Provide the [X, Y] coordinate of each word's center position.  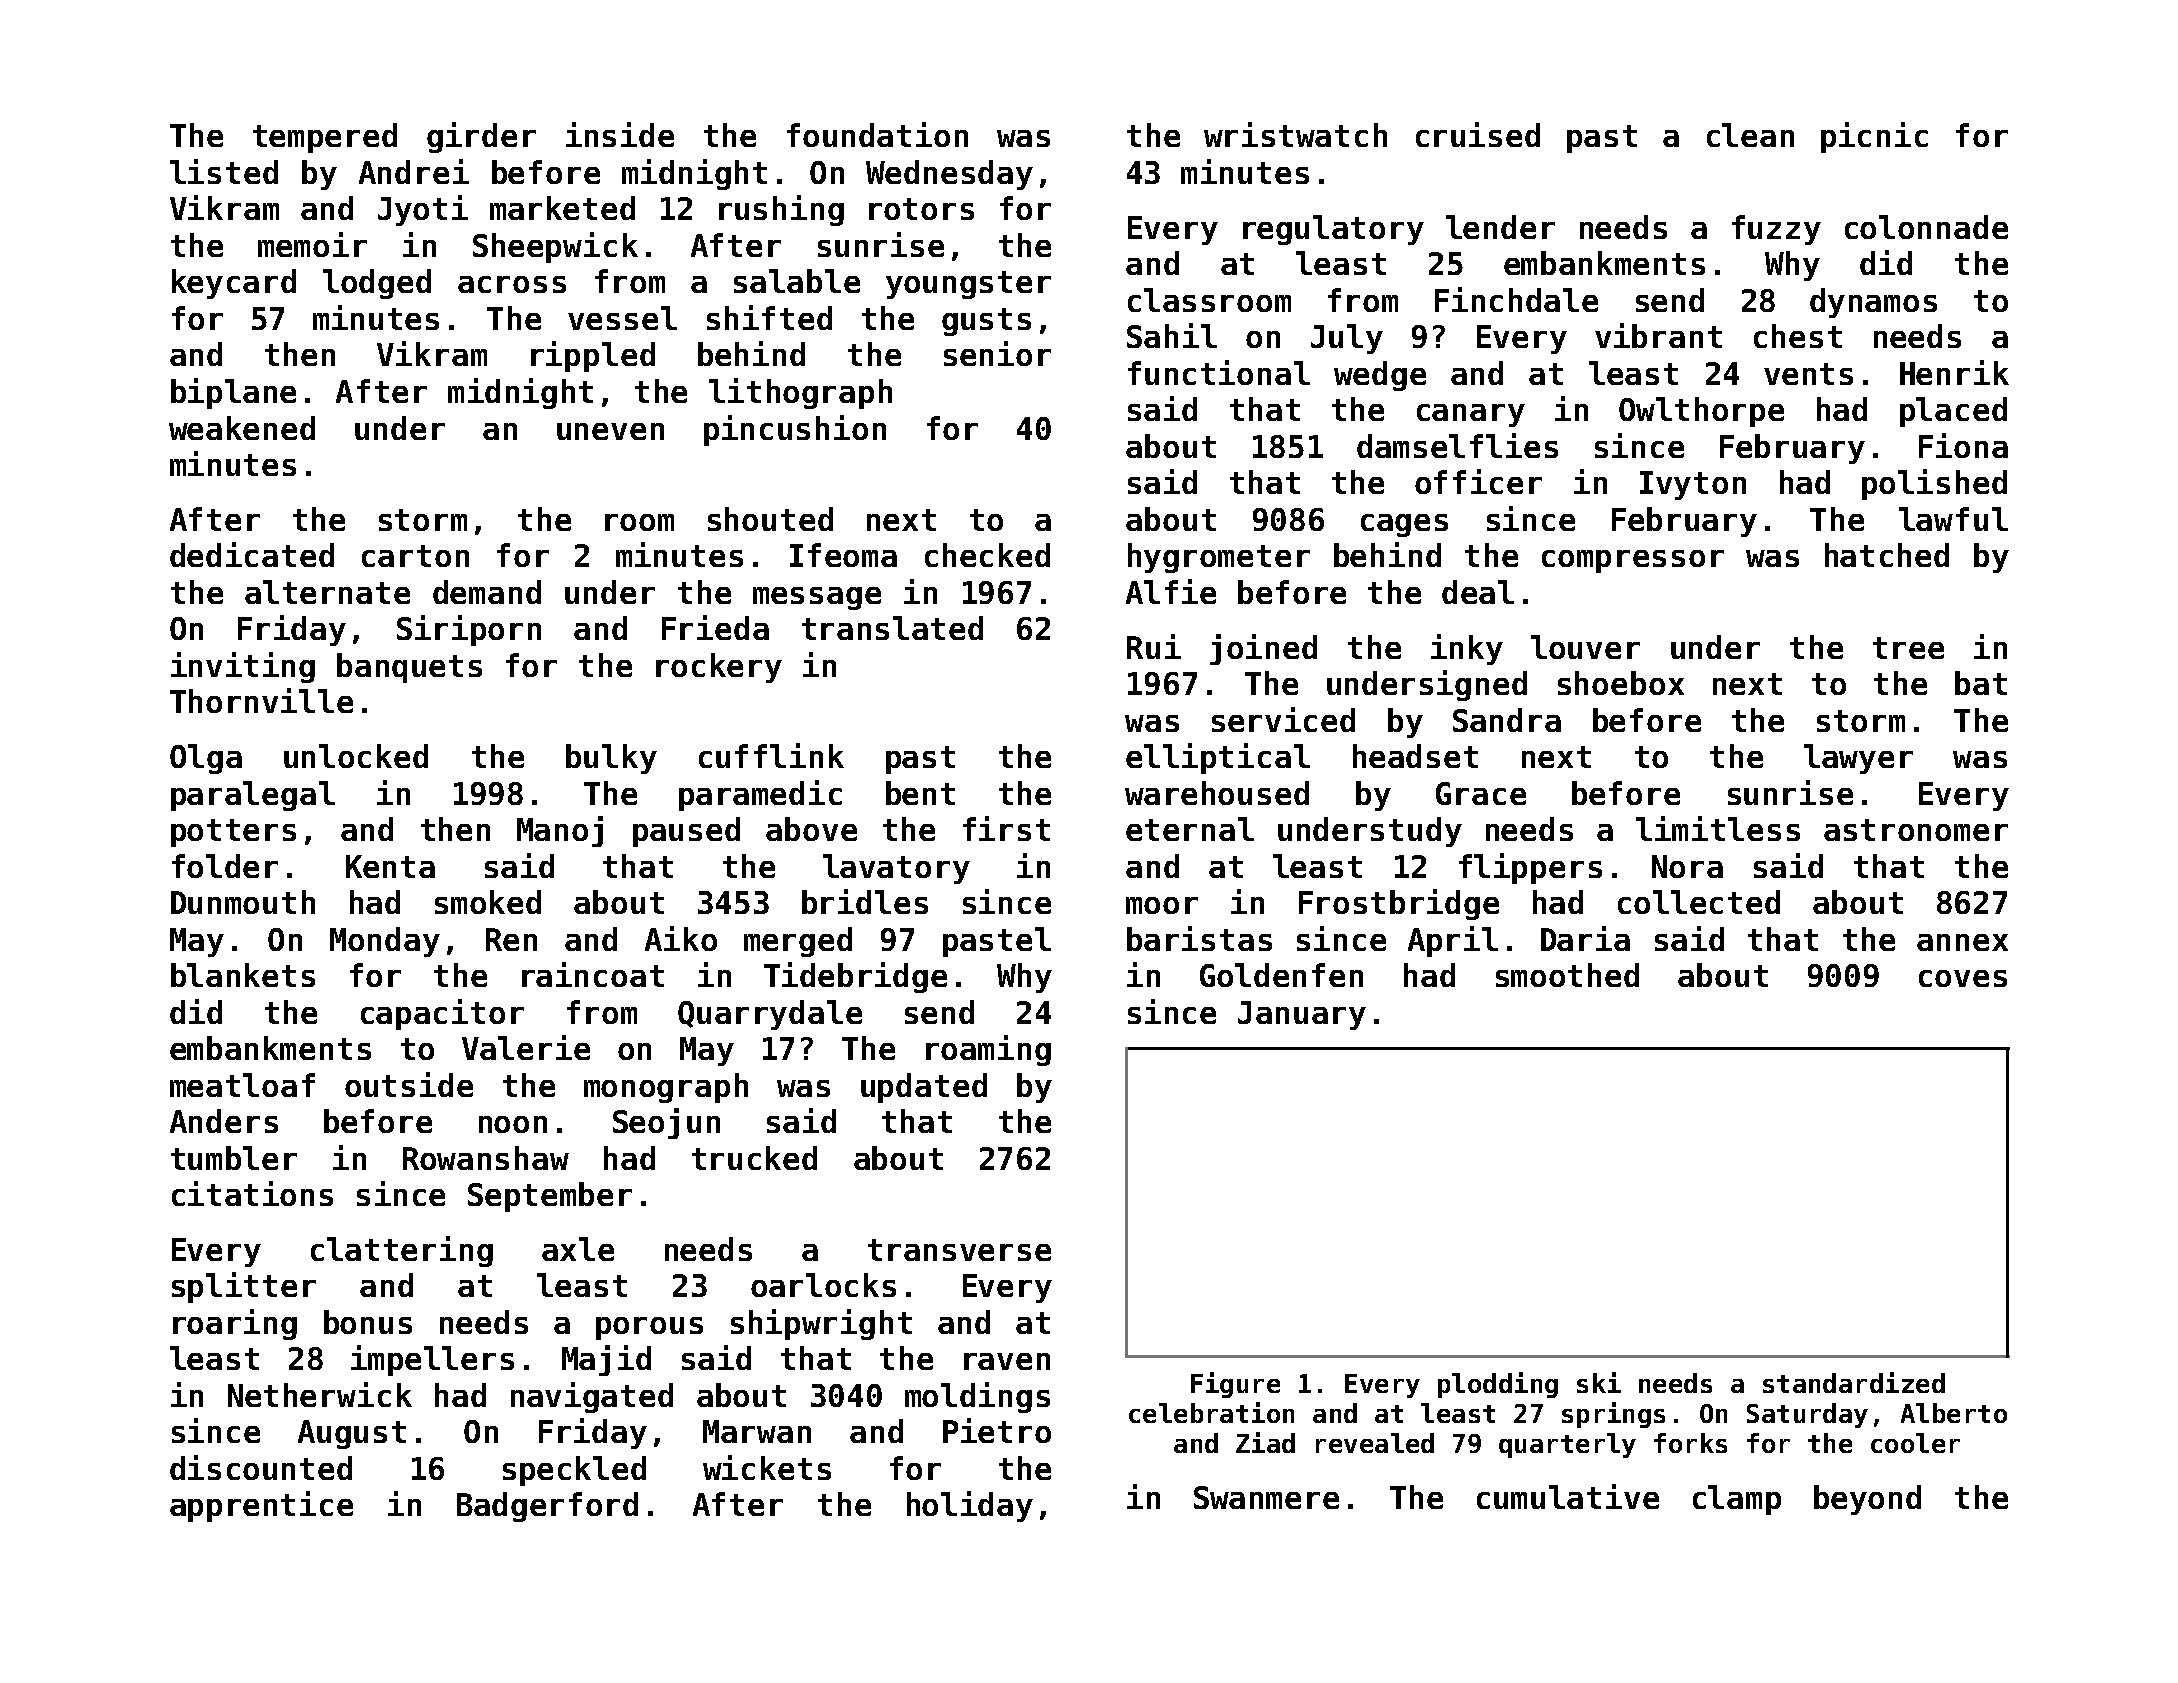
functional [1219, 372]
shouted [770, 519]
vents [1808, 374]
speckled [574, 1471]
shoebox [1621, 683]
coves [1963, 978]
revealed [1375, 1443]
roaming [988, 1050]
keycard [234, 284]
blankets [243, 975]
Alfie [1171, 591]
